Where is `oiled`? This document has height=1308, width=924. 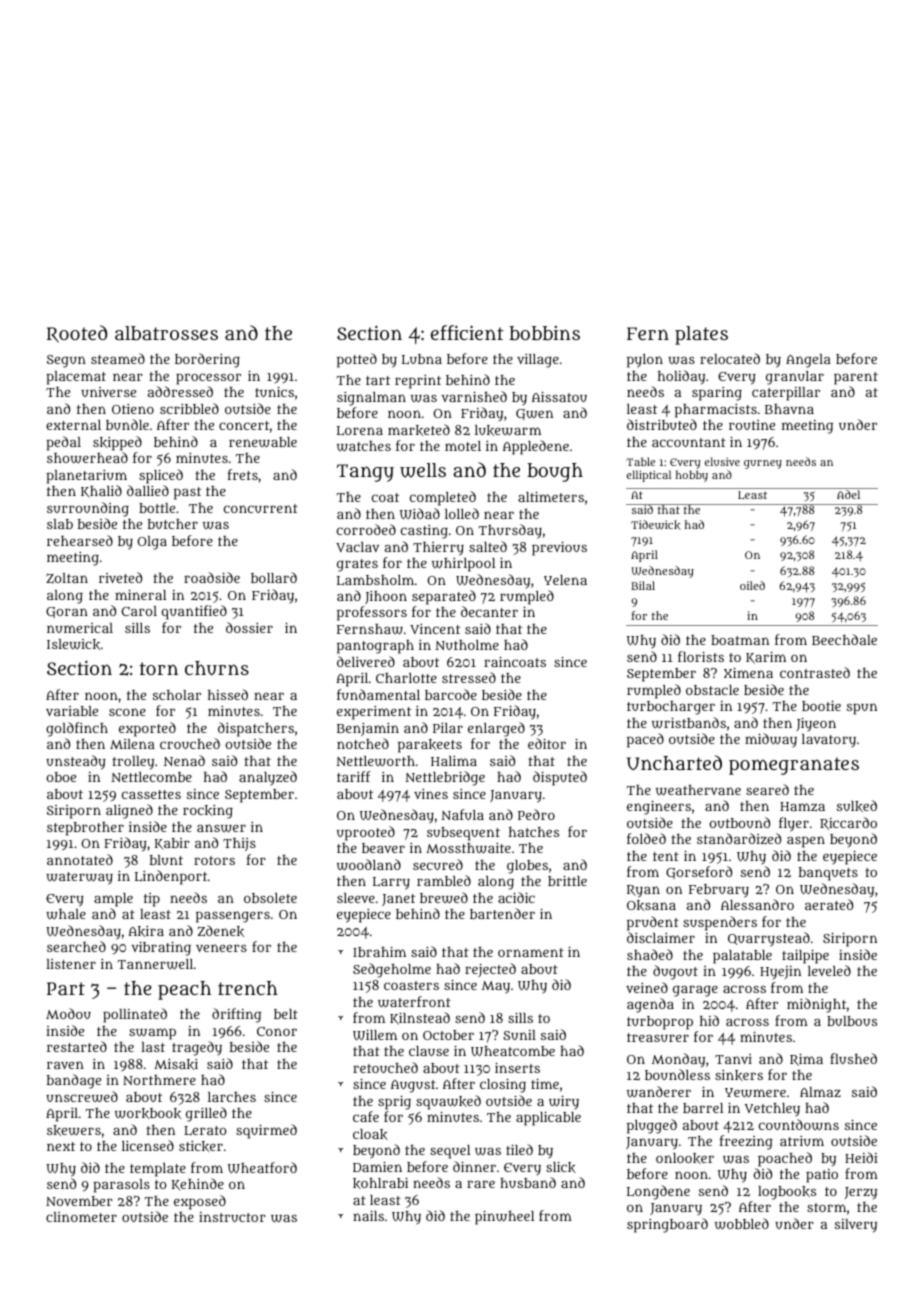
oiled is located at coordinates (752, 585).
